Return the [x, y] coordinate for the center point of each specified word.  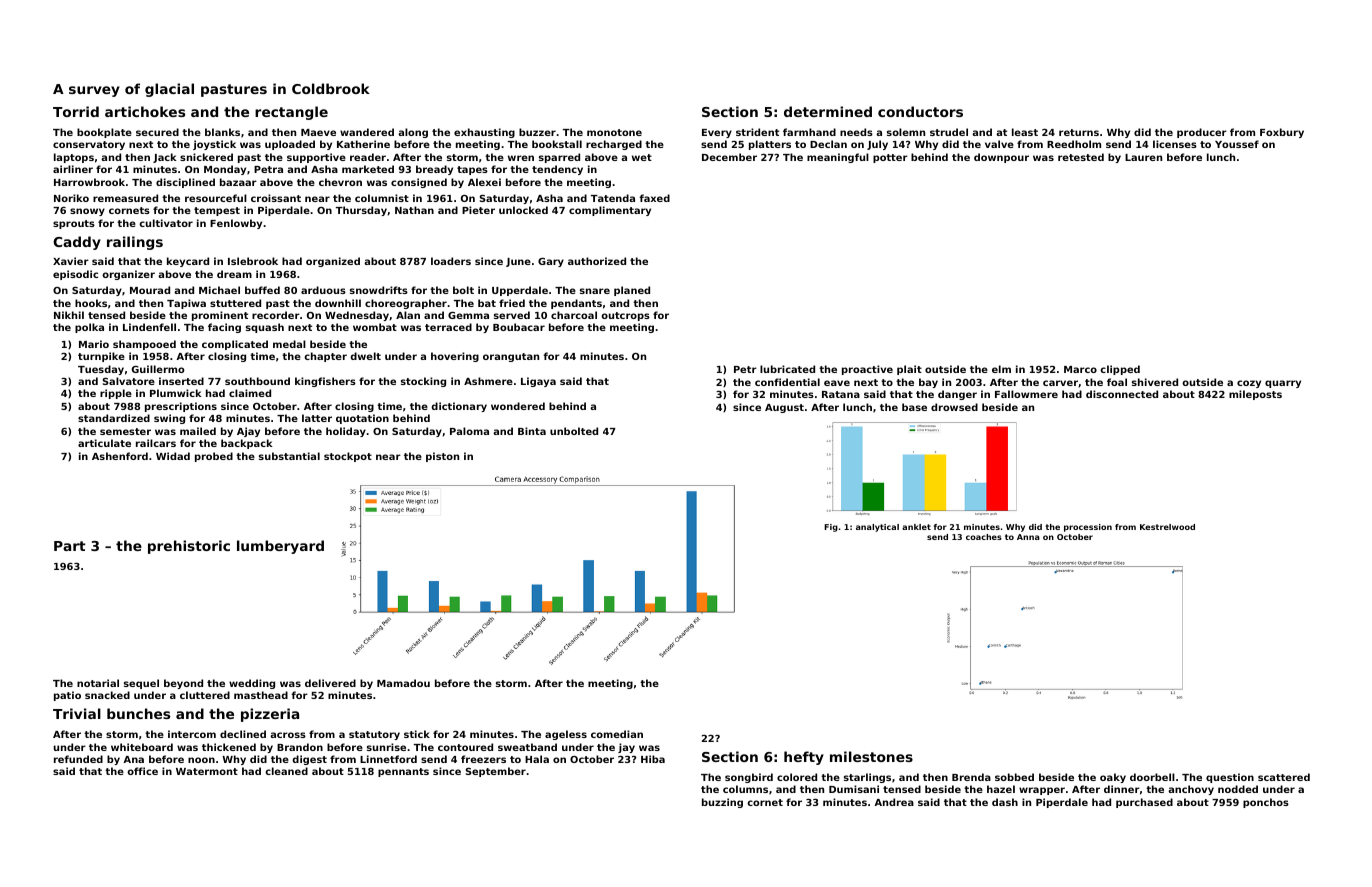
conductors [920, 111]
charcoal [574, 315]
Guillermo [158, 369]
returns [1079, 132]
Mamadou [403, 683]
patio [67, 696]
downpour [1001, 158]
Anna [1028, 537]
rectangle [291, 113]
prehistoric [189, 547]
